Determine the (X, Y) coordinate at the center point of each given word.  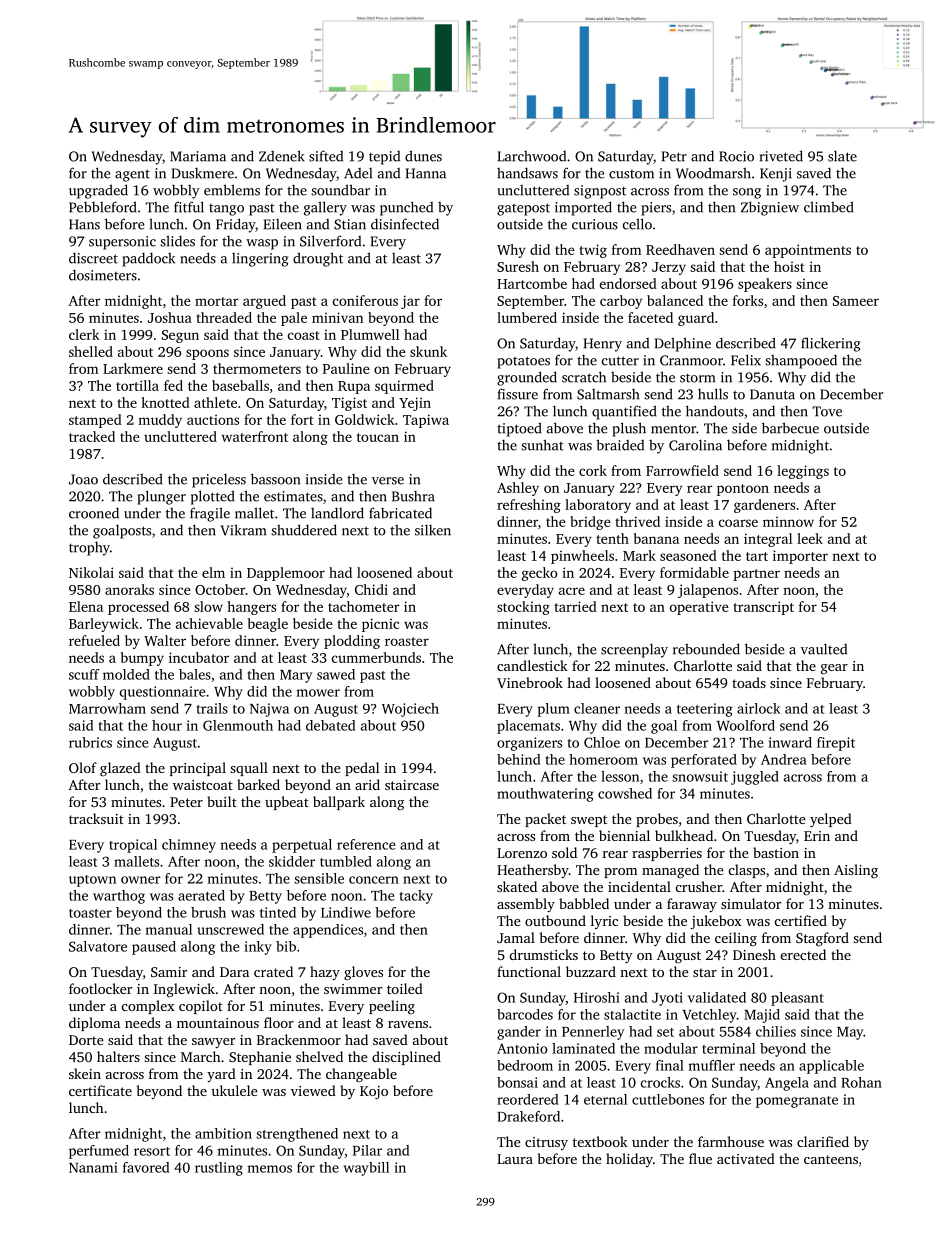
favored (146, 1167)
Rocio (736, 156)
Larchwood (531, 156)
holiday (629, 1160)
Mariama (198, 156)
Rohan (861, 1082)
